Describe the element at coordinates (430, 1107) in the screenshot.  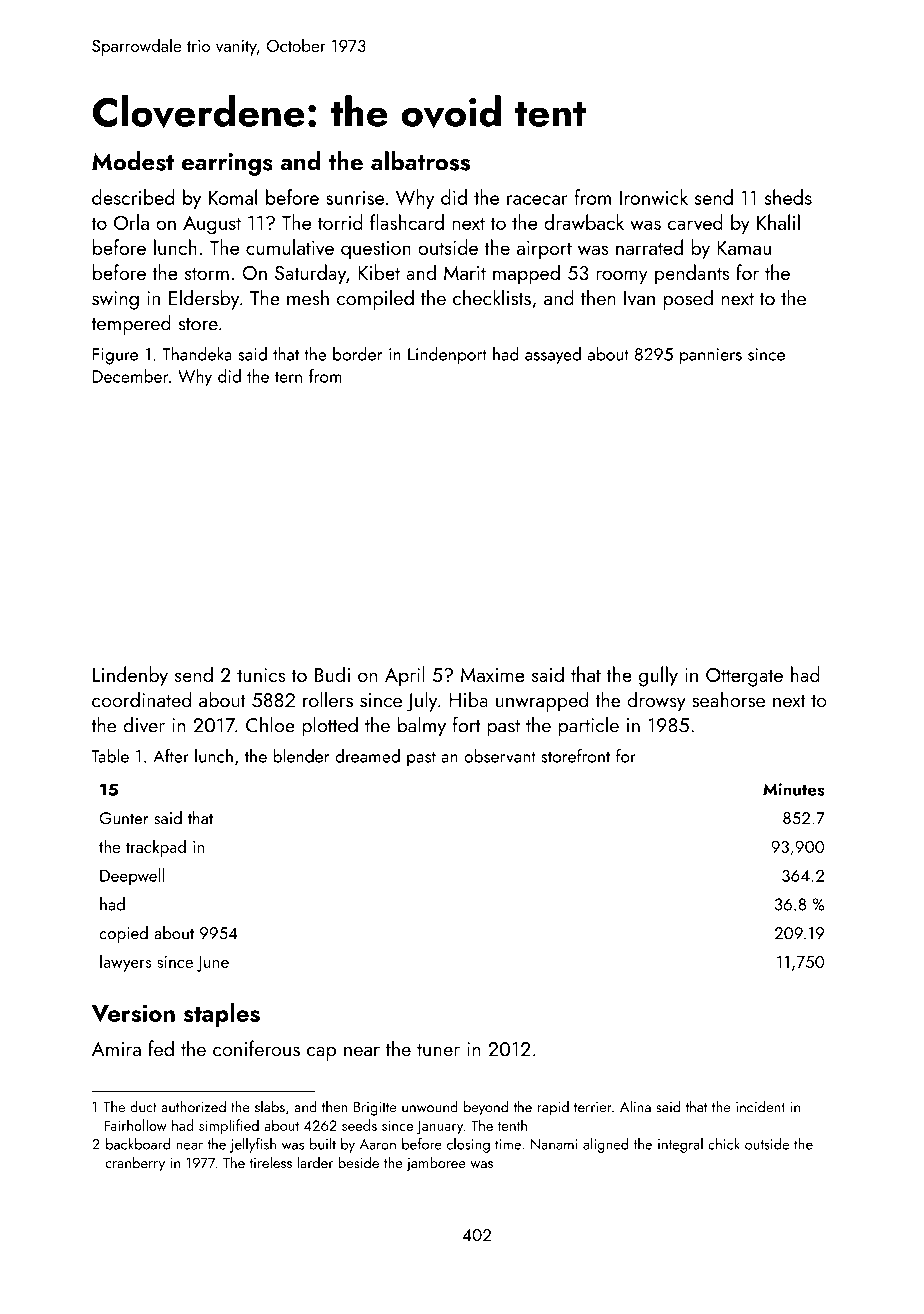
I see `unwound` at that location.
